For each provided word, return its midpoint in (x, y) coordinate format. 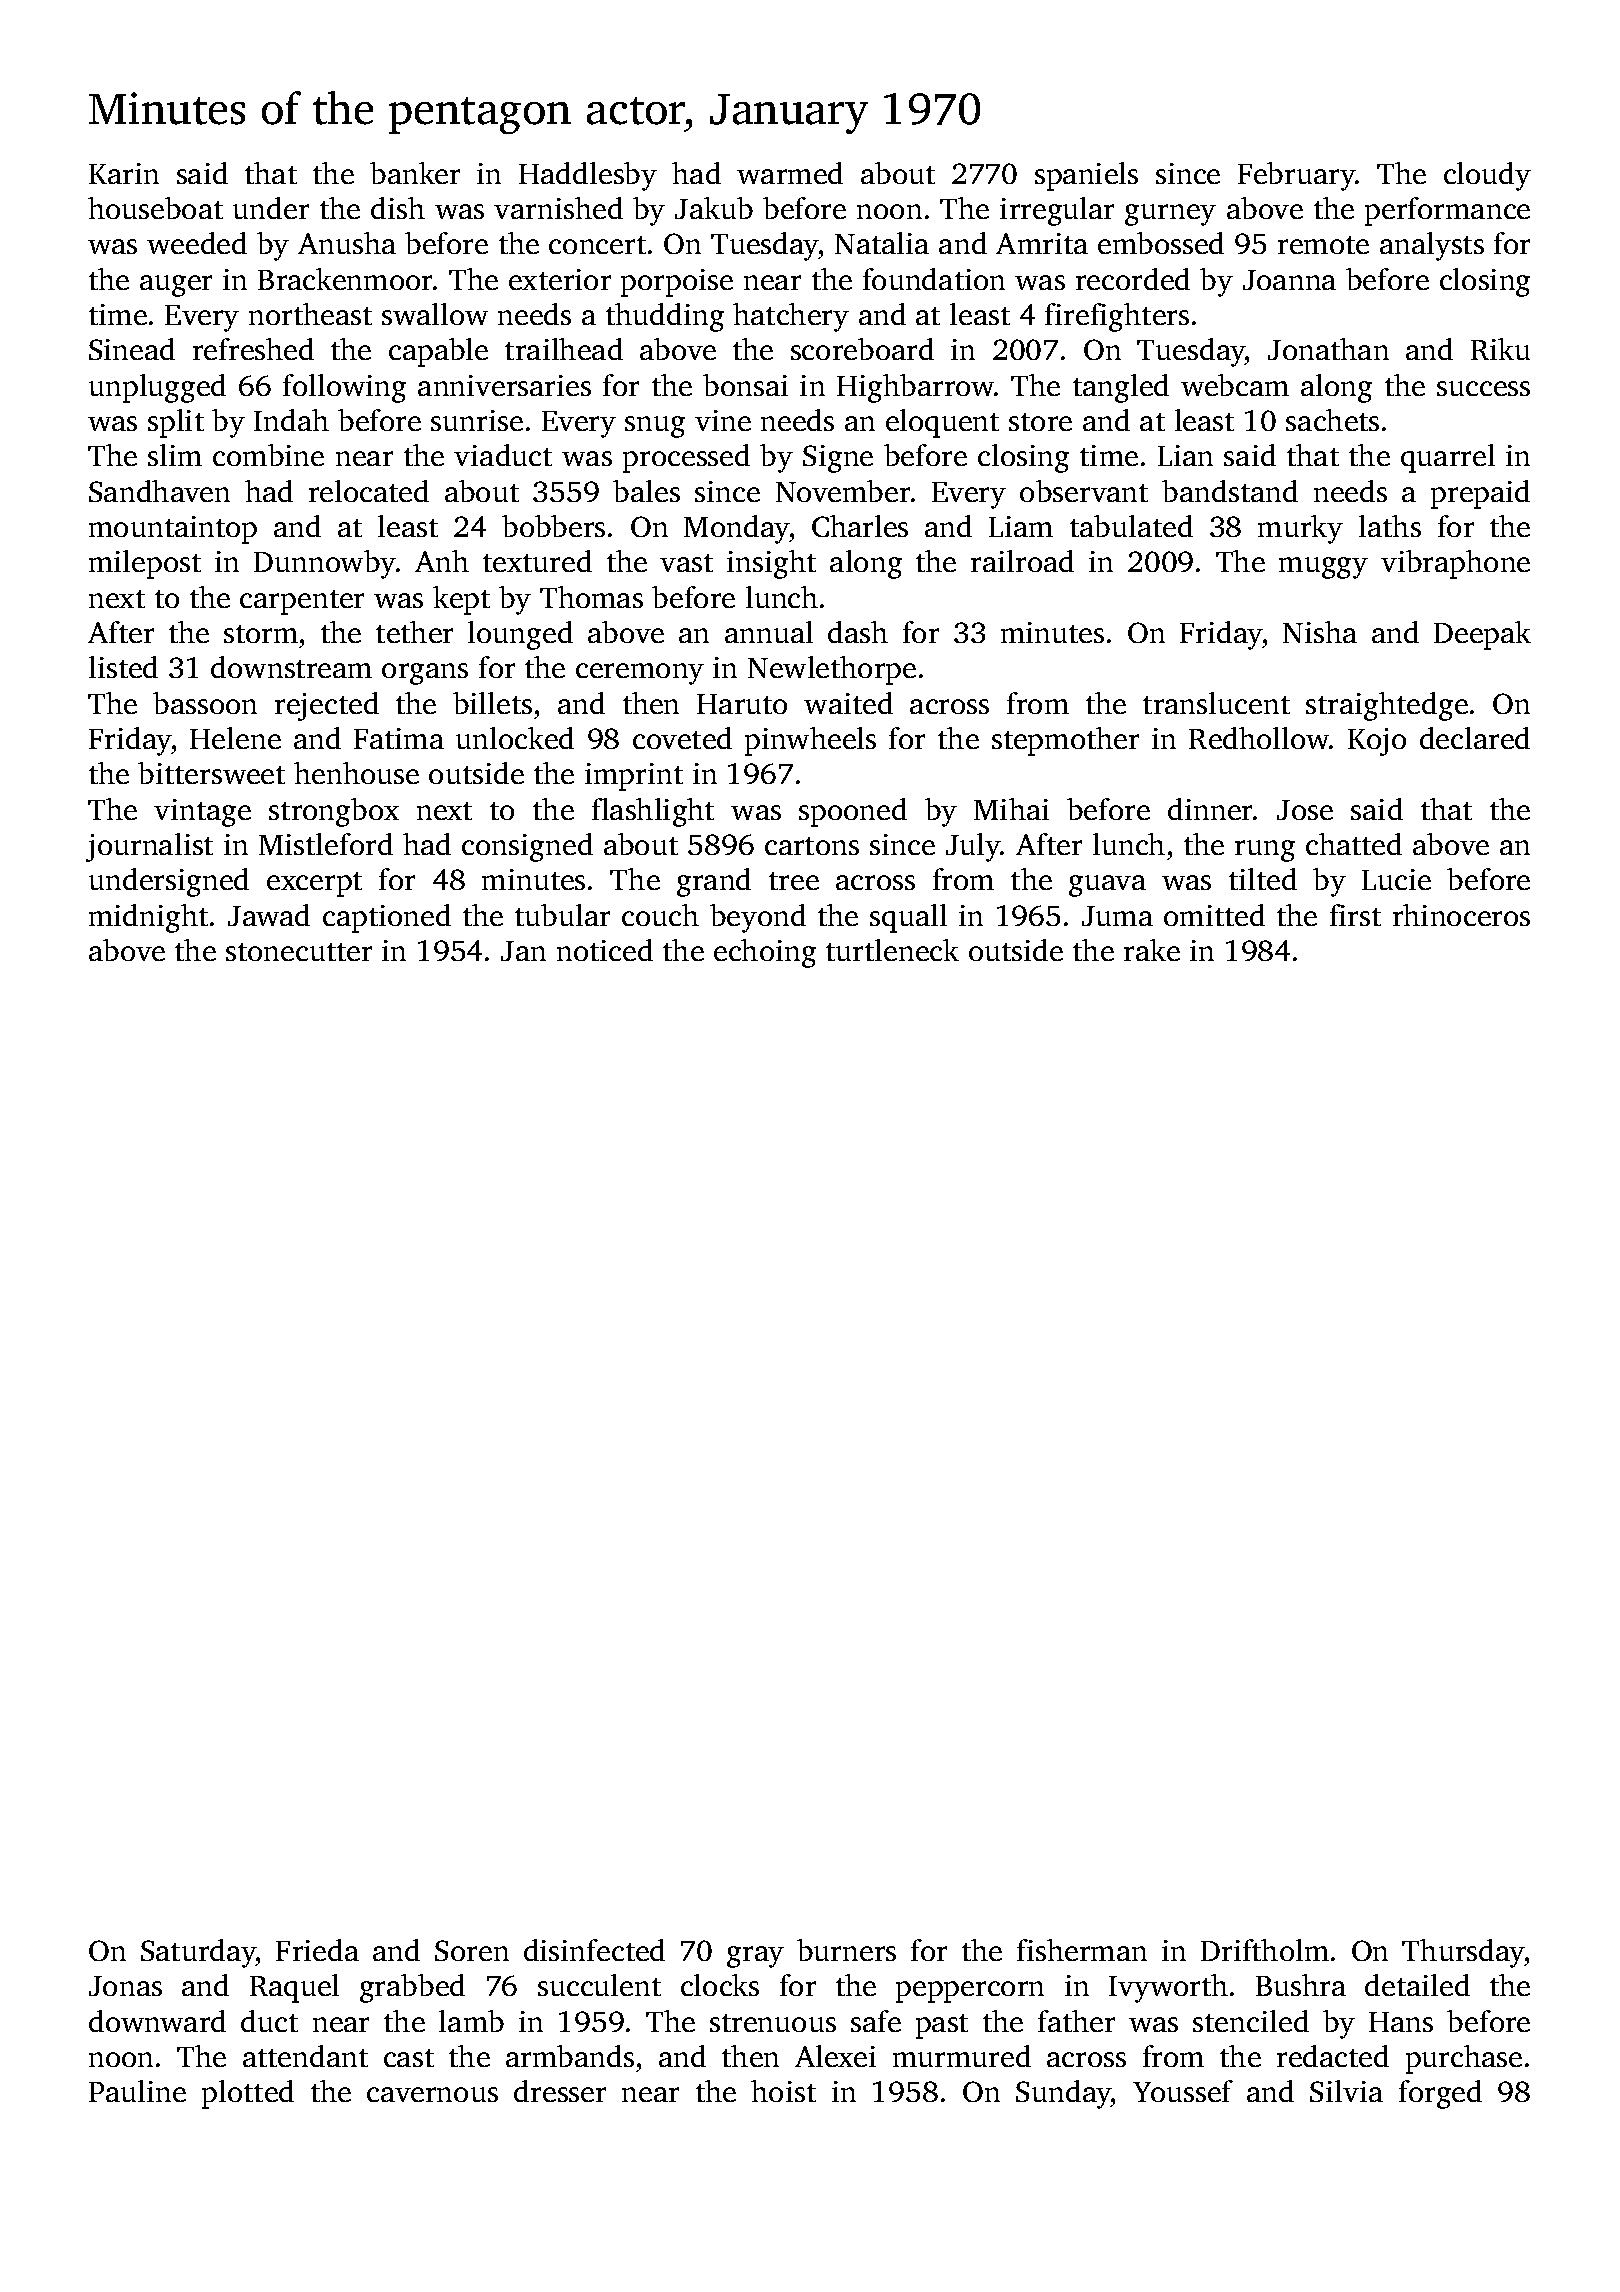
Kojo (1377, 742)
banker (415, 173)
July (973, 847)
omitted (1214, 915)
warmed (790, 173)
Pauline (137, 2091)
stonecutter (299, 952)
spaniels (1086, 176)
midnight (148, 918)
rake (1152, 950)
